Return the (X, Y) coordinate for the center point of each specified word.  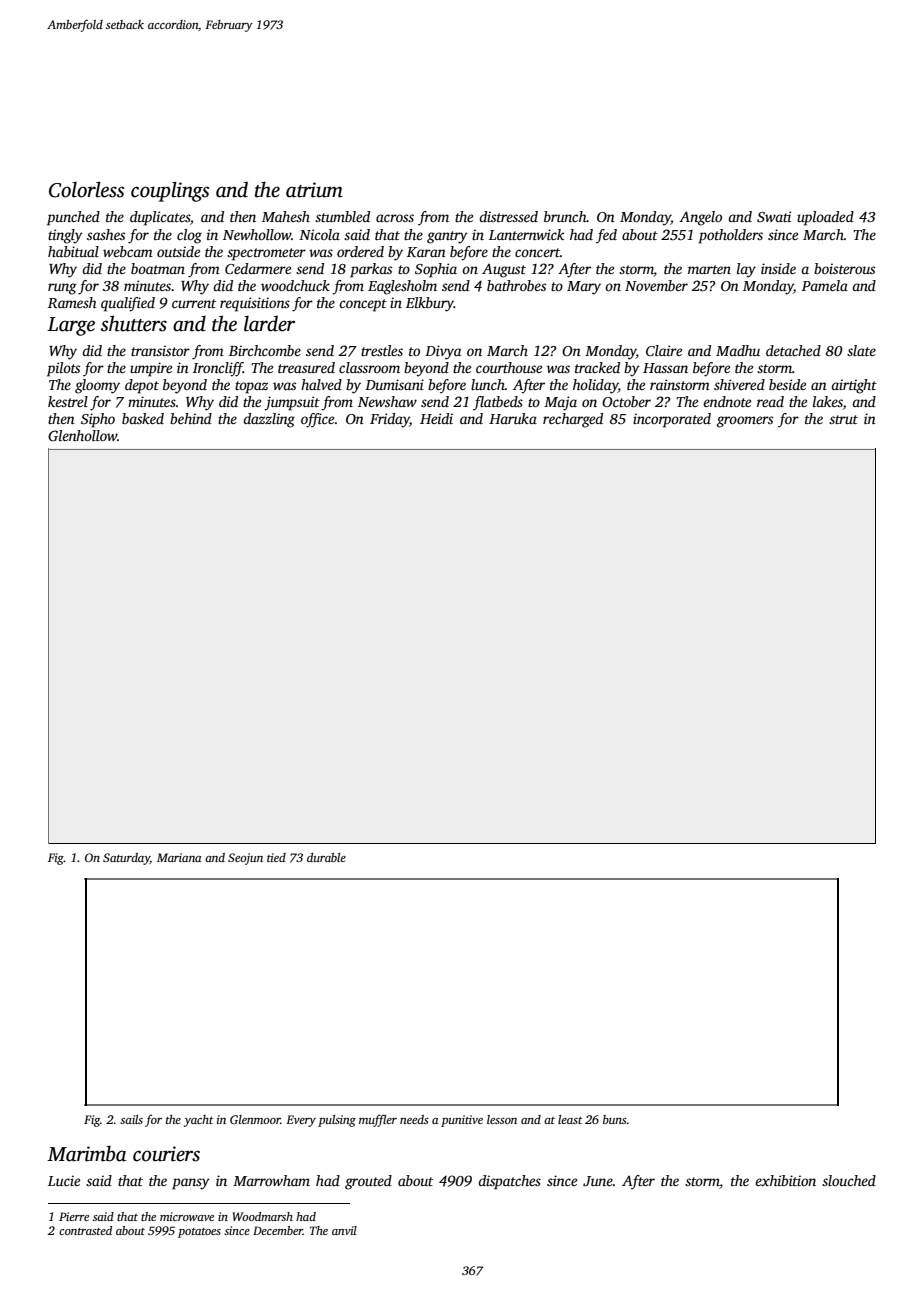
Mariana (179, 857)
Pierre (74, 1216)
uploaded (825, 218)
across (395, 218)
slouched (849, 1180)
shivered (739, 384)
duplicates (160, 218)
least (570, 1119)
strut (843, 419)
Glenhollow (82, 435)
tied (276, 857)
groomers (745, 422)
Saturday (126, 859)
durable (326, 857)
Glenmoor (255, 1119)
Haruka (513, 418)
